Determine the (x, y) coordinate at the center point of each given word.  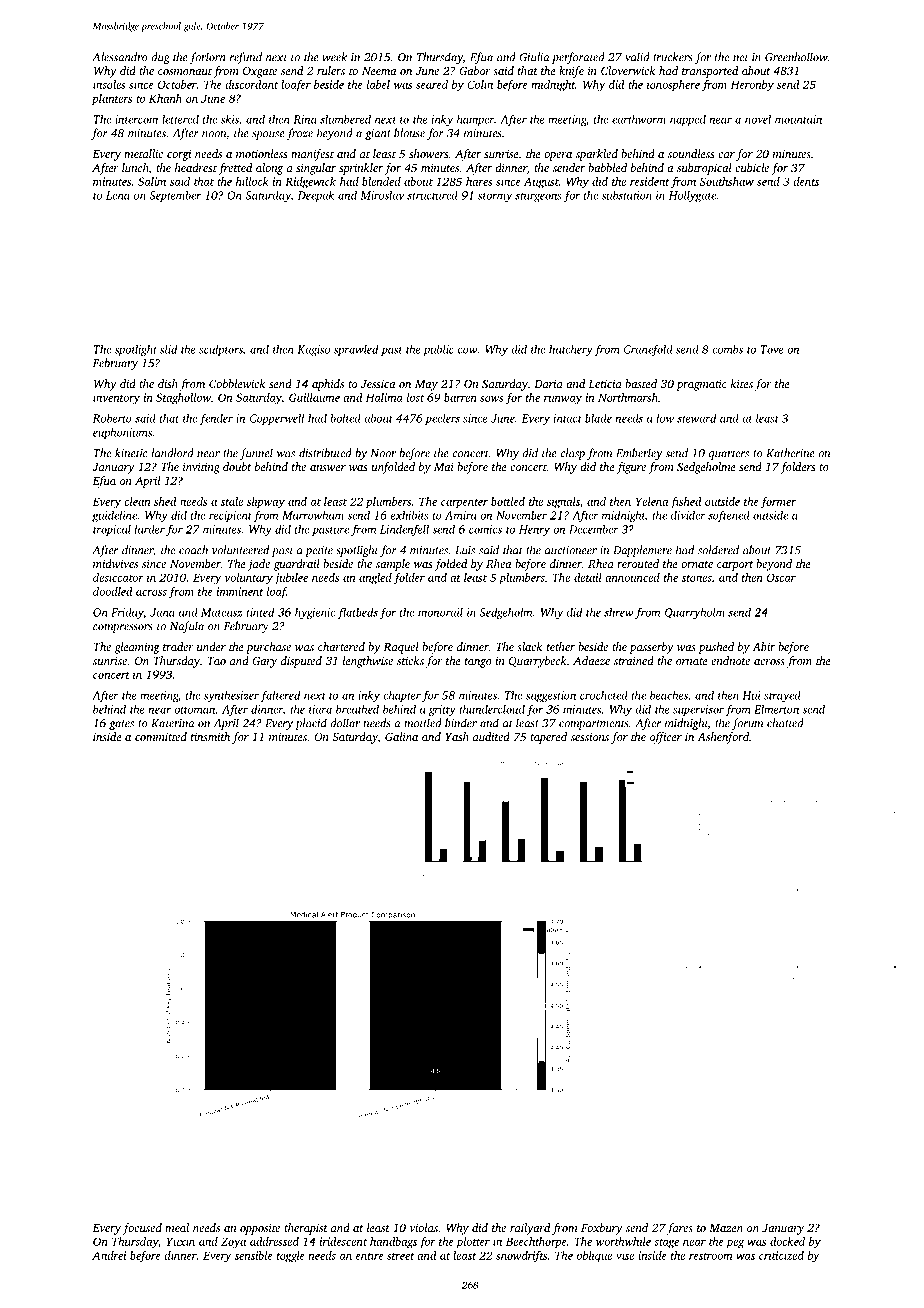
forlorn (208, 58)
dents (806, 181)
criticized (781, 1255)
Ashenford (723, 738)
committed (161, 736)
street (400, 1256)
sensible (254, 1255)
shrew (619, 612)
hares (479, 181)
